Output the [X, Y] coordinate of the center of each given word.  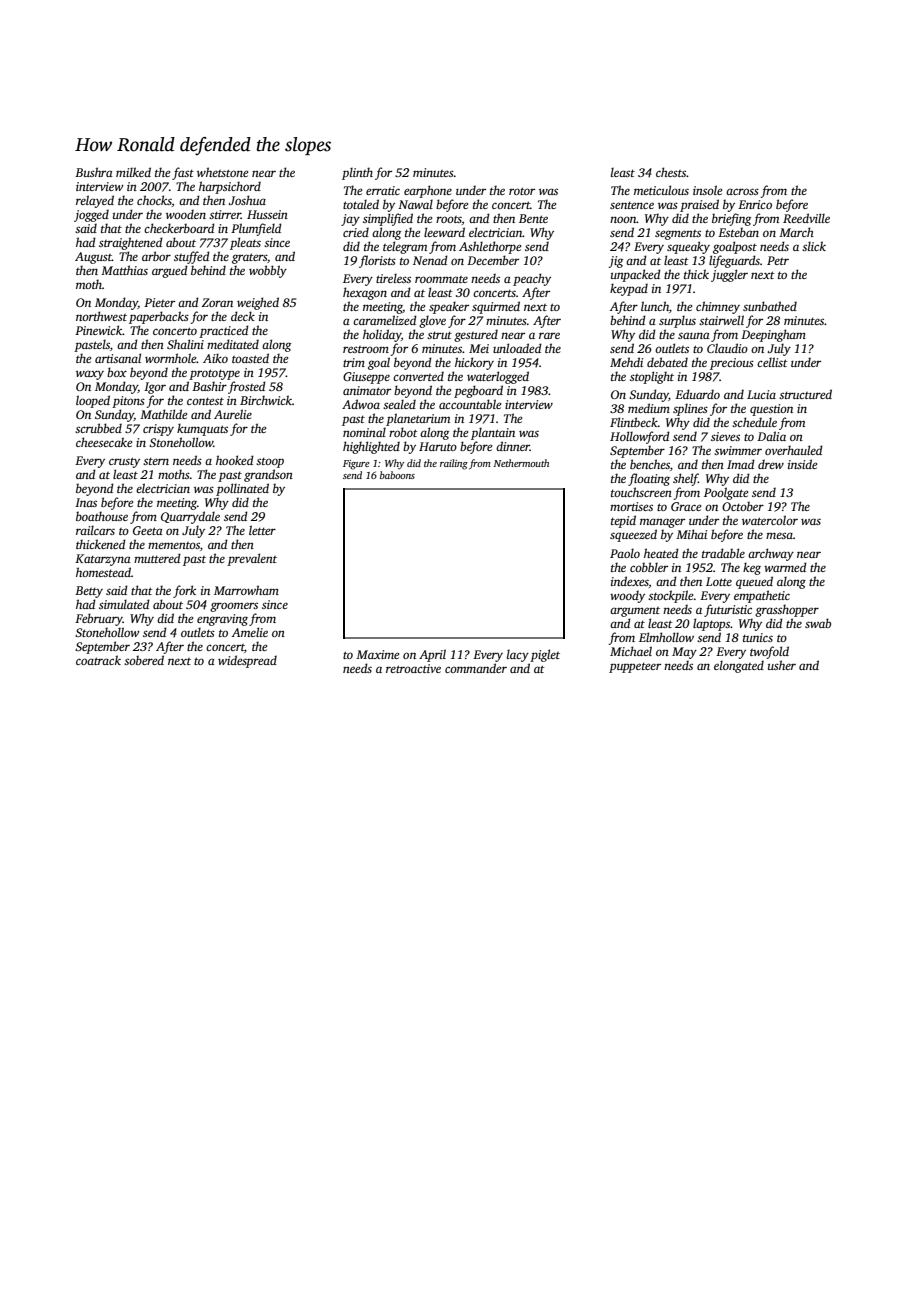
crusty [124, 462]
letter [262, 530]
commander [476, 668]
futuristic [728, 610]
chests [671, 172]
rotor [522, 191]
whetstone [222, 172]
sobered [144, 660]
